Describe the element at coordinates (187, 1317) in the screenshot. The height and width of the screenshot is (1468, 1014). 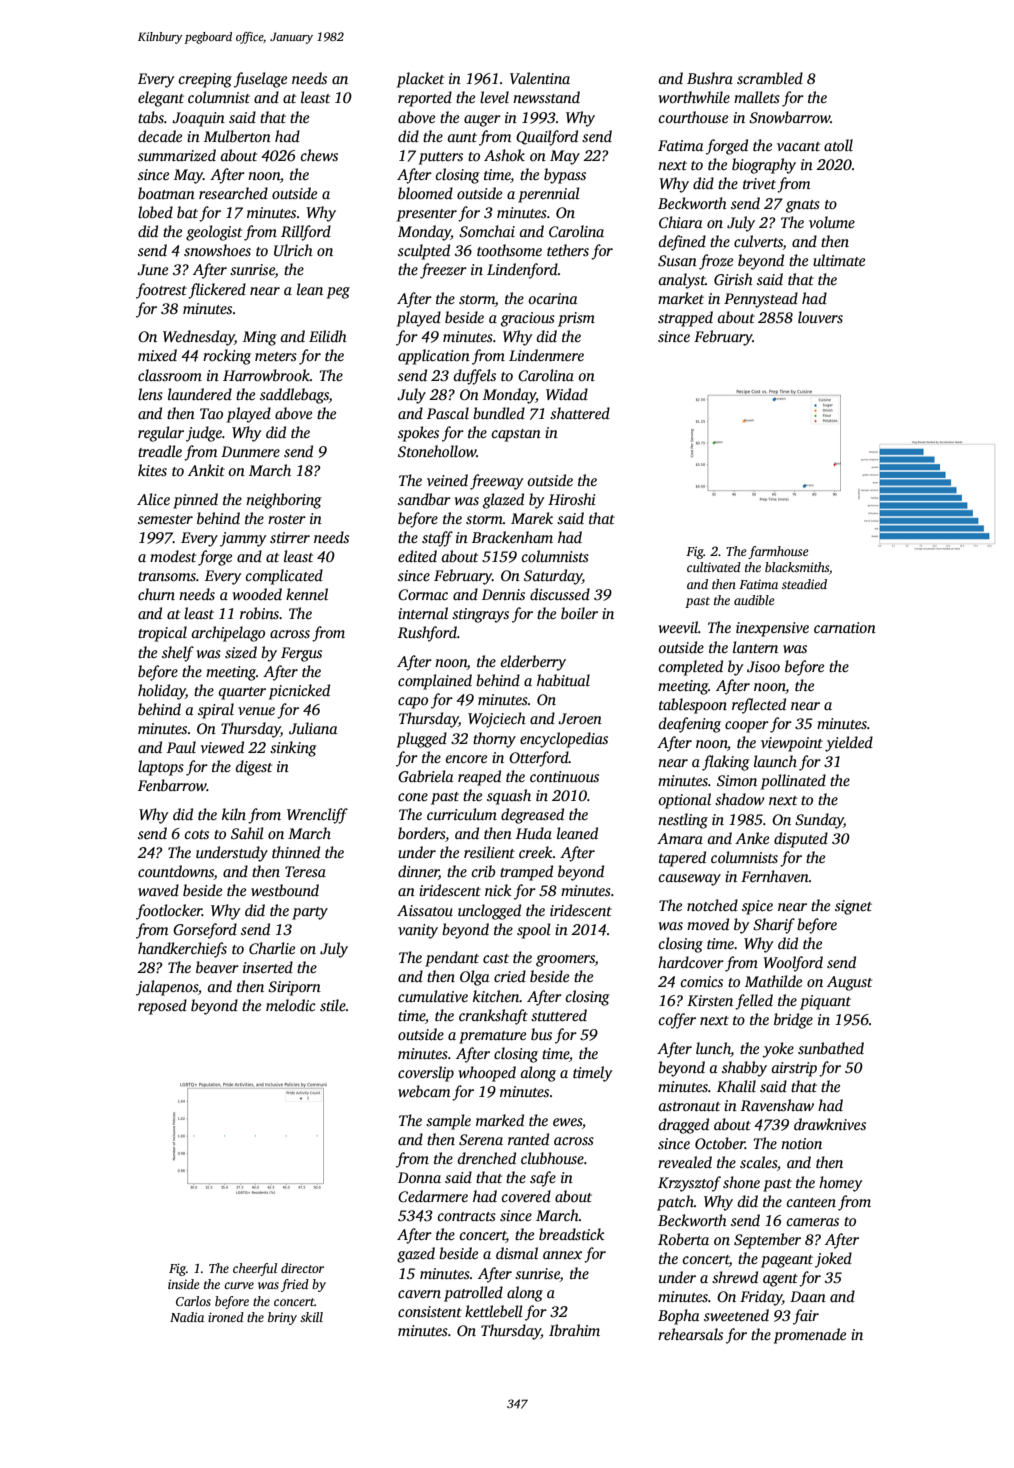
I see `Nadia` at that location.
